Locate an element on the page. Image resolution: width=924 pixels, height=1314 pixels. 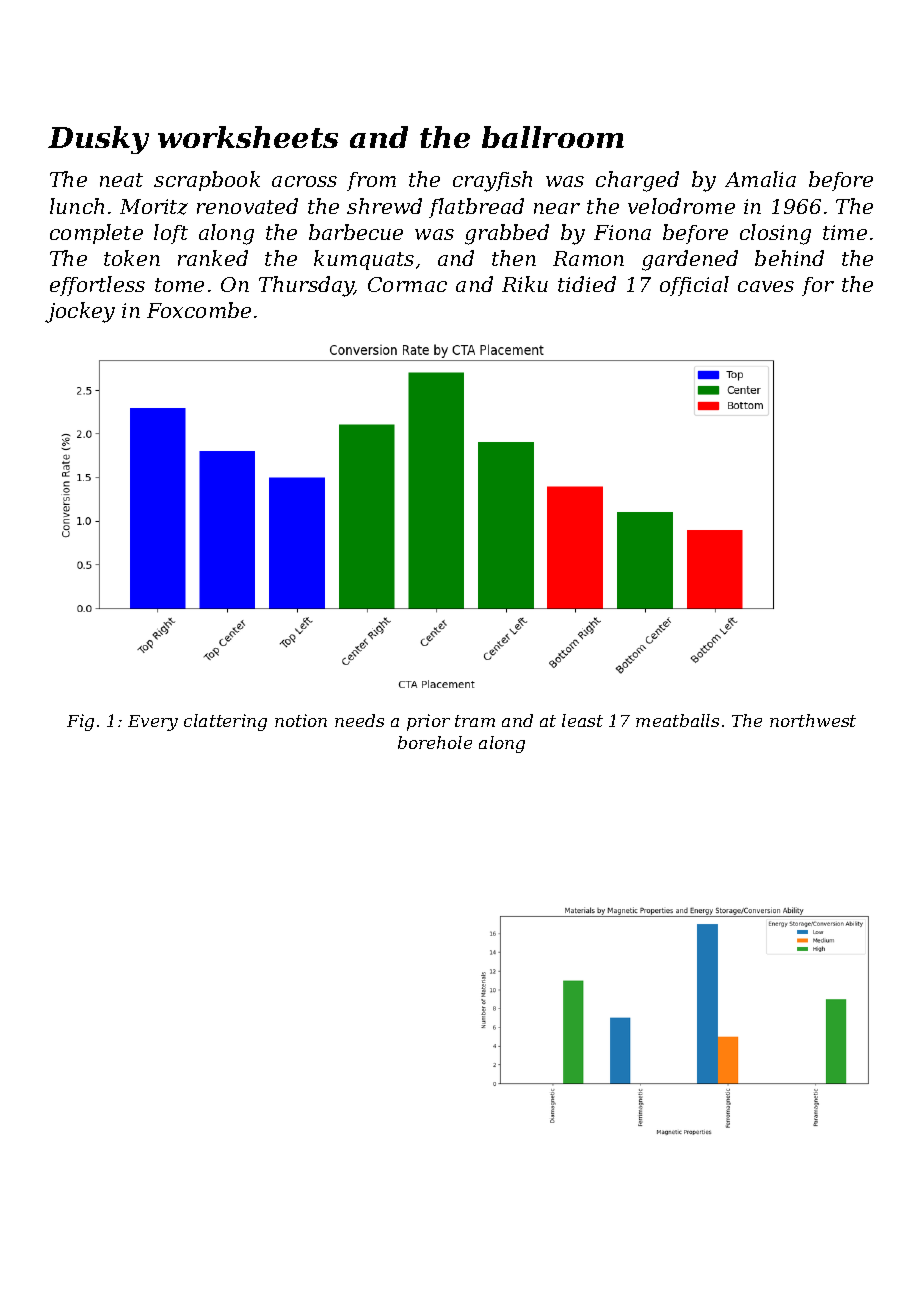
Every is located at coordinates (153, 723).
